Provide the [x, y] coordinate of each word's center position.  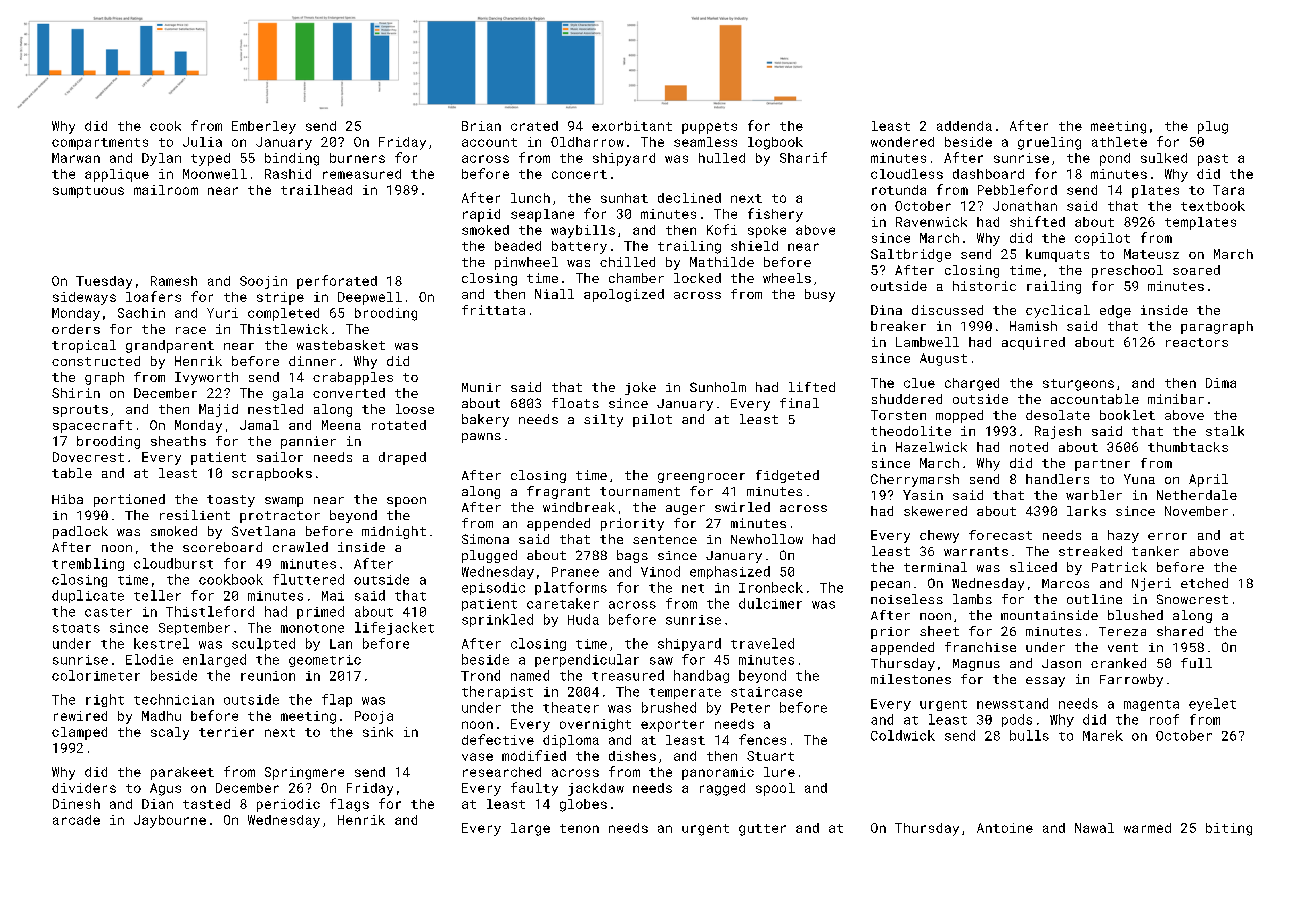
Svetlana [263, 531]
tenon [579, 828]
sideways [84, 298]
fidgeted [787, 476]
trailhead [316, 190]
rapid [481, 215]
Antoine [1005, 828]
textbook [1213, 206]
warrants [976, 551]
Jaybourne [170, 821]
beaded [518, 246]
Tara [1228, 190]
